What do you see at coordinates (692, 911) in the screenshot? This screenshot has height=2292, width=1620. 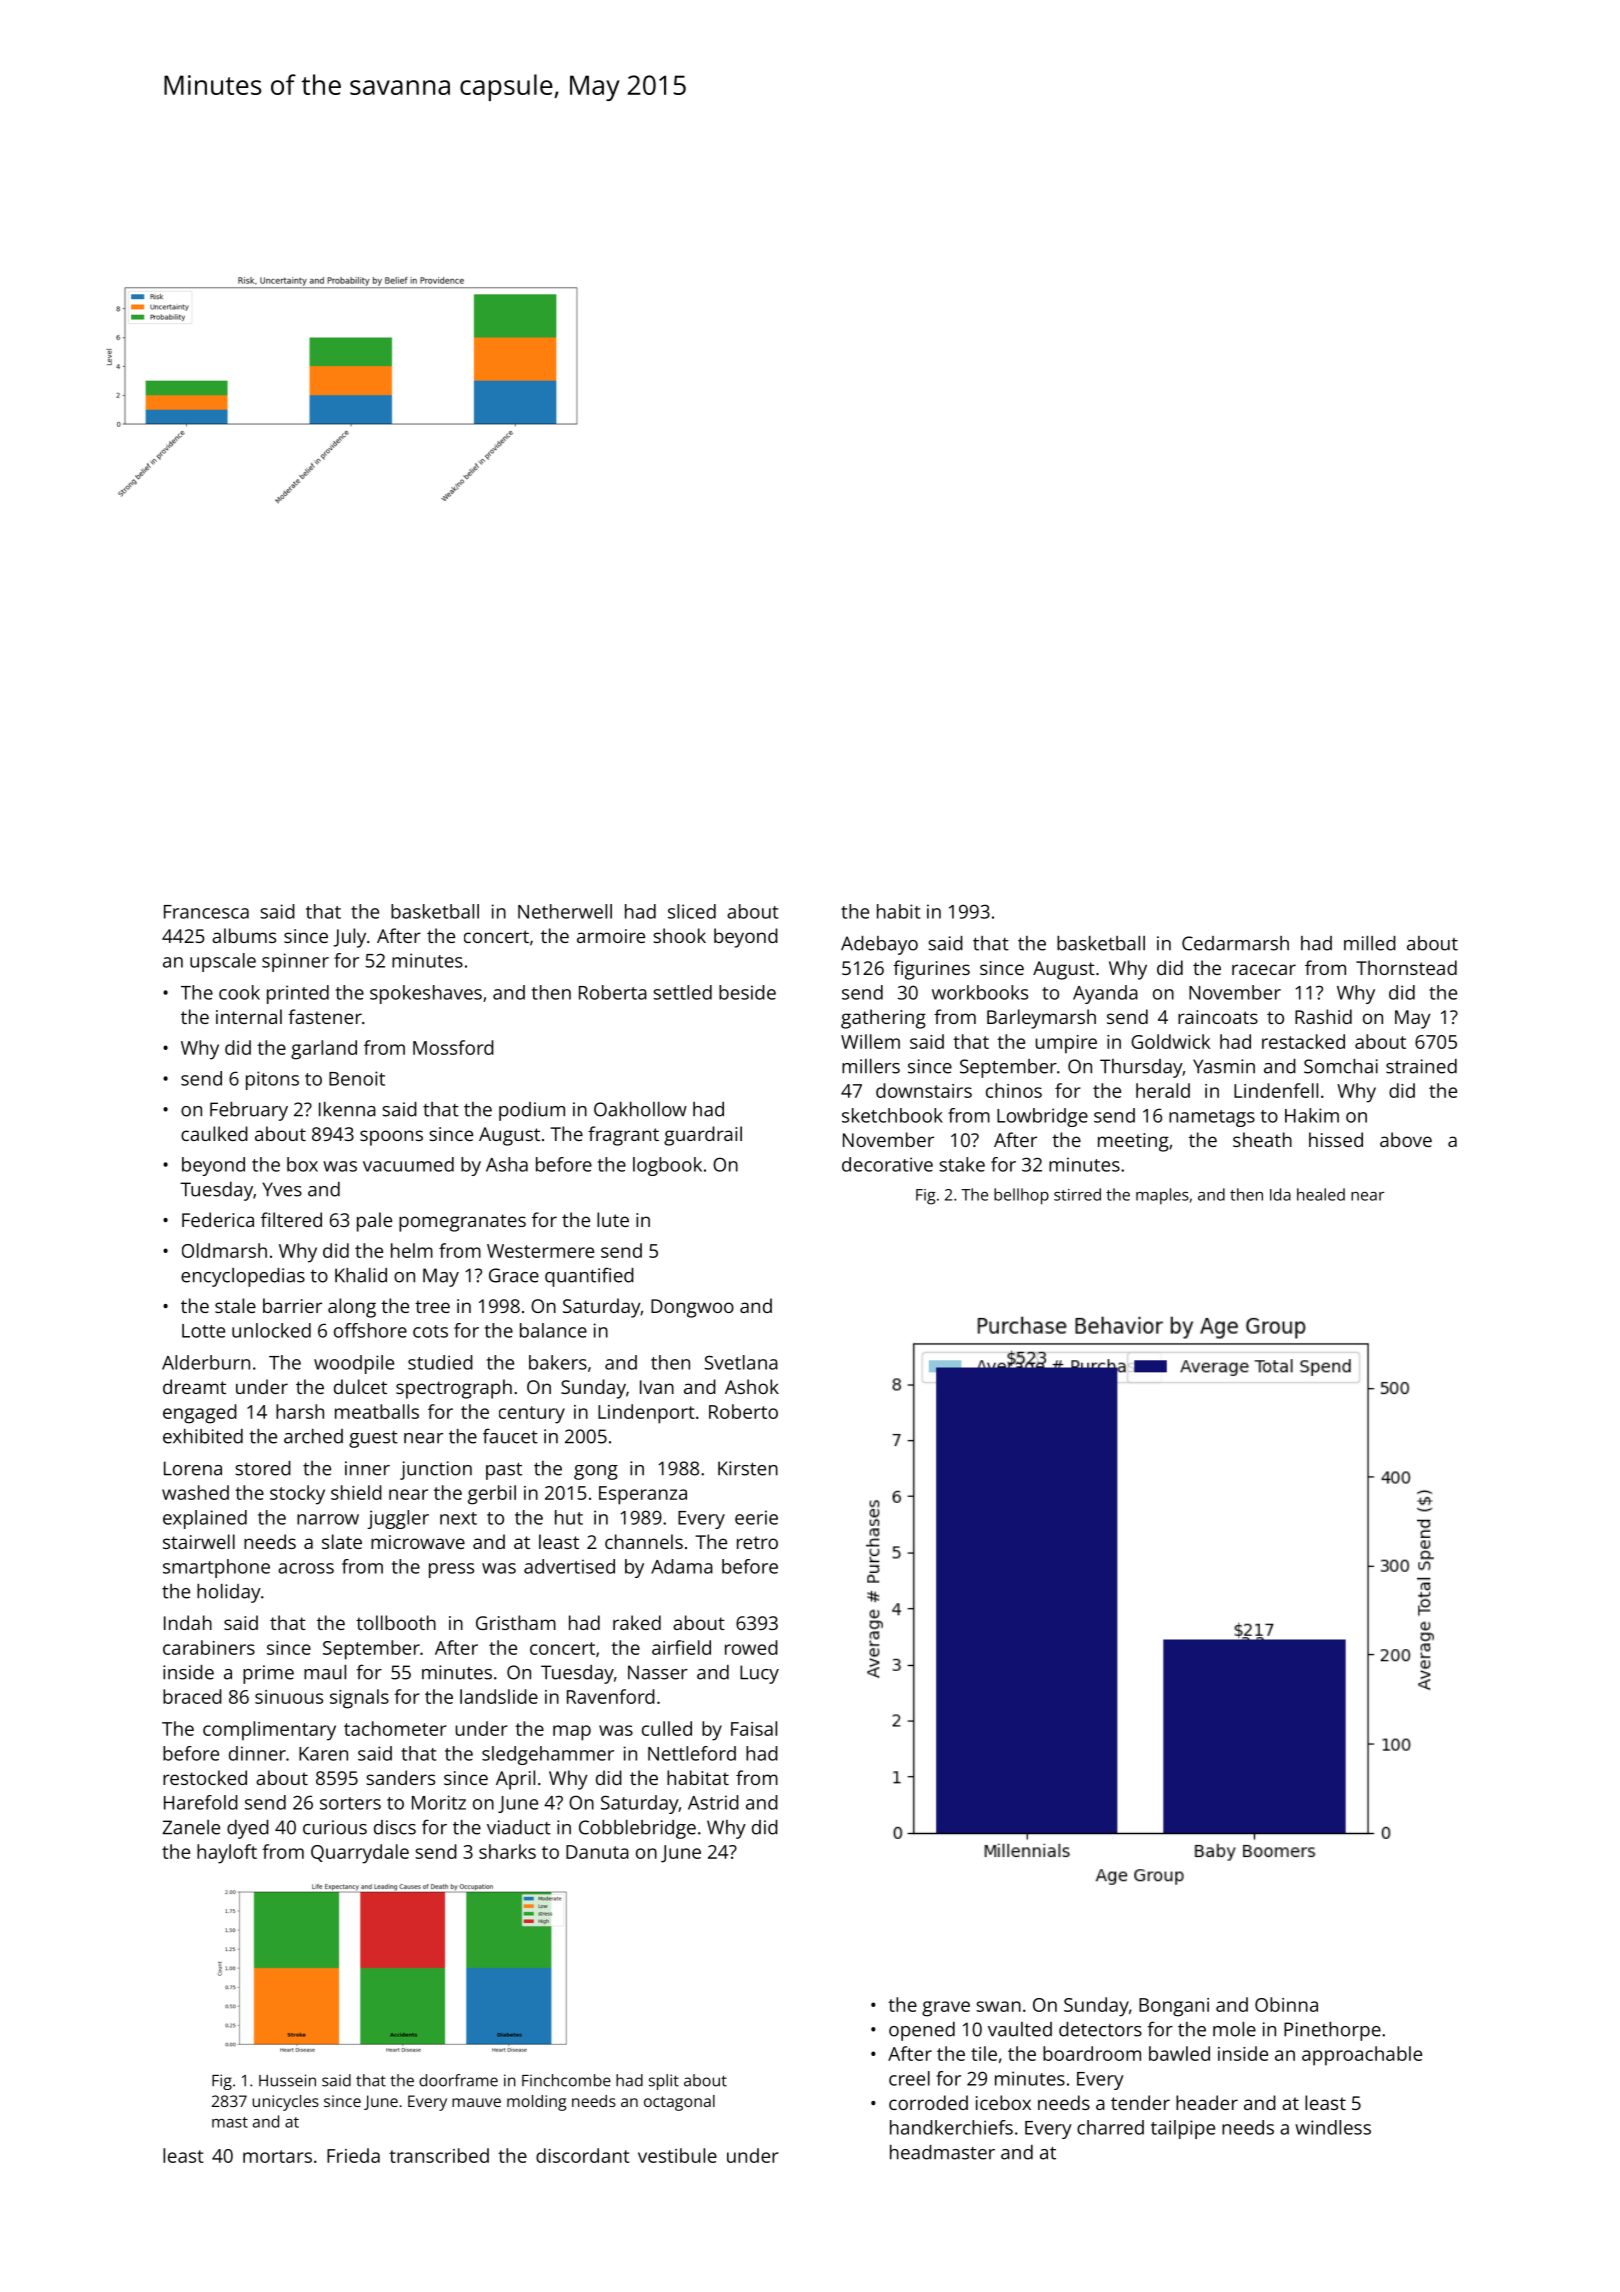 I see `sliced` at bounding box center [692, 911].
